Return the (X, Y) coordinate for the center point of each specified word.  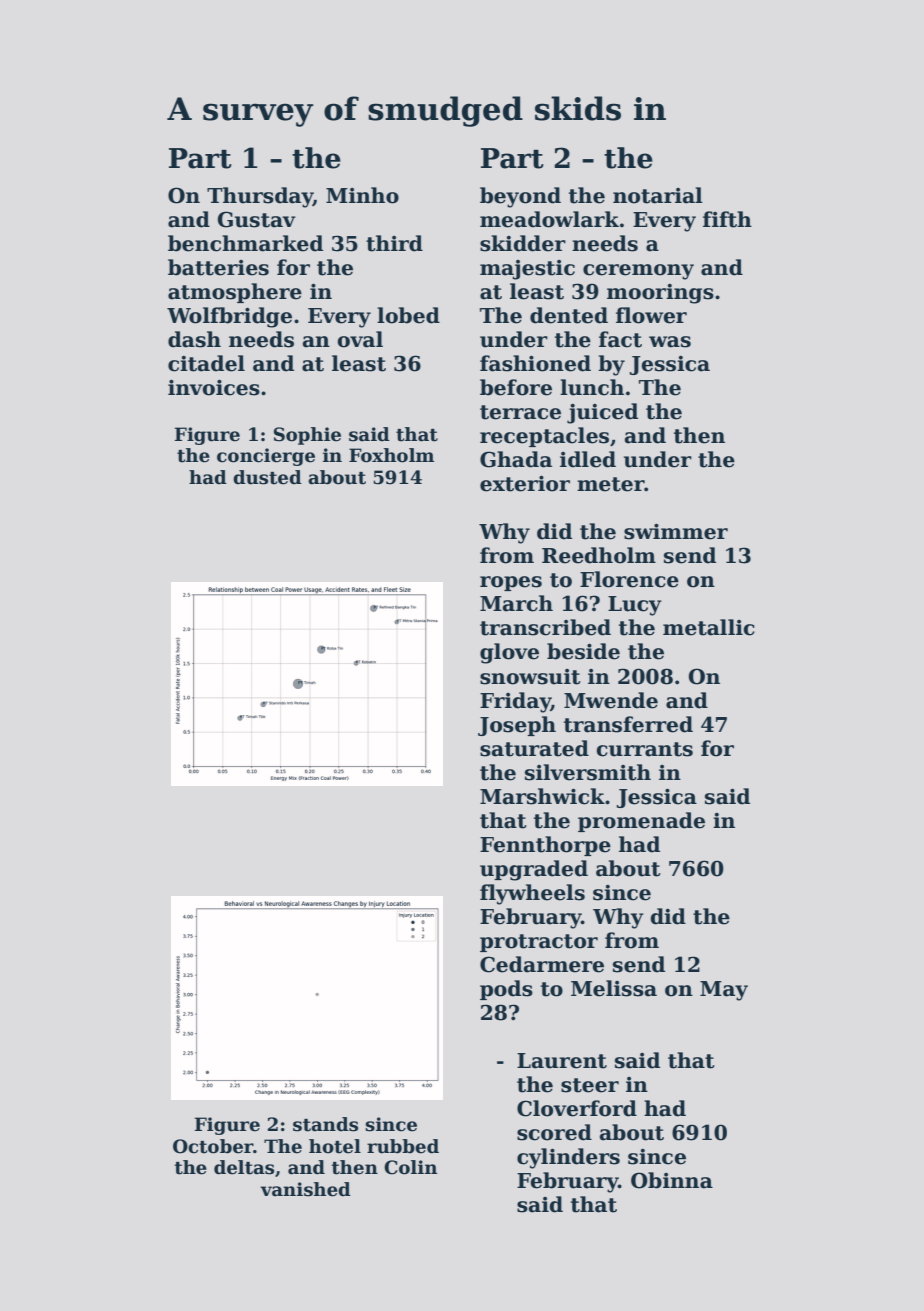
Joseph (517, 726)
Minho (362, 195)
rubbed (403, 1146)
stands (325, 1124)
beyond (520, 197)
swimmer (676, 532)
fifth (727, 219)
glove (509, 653)
